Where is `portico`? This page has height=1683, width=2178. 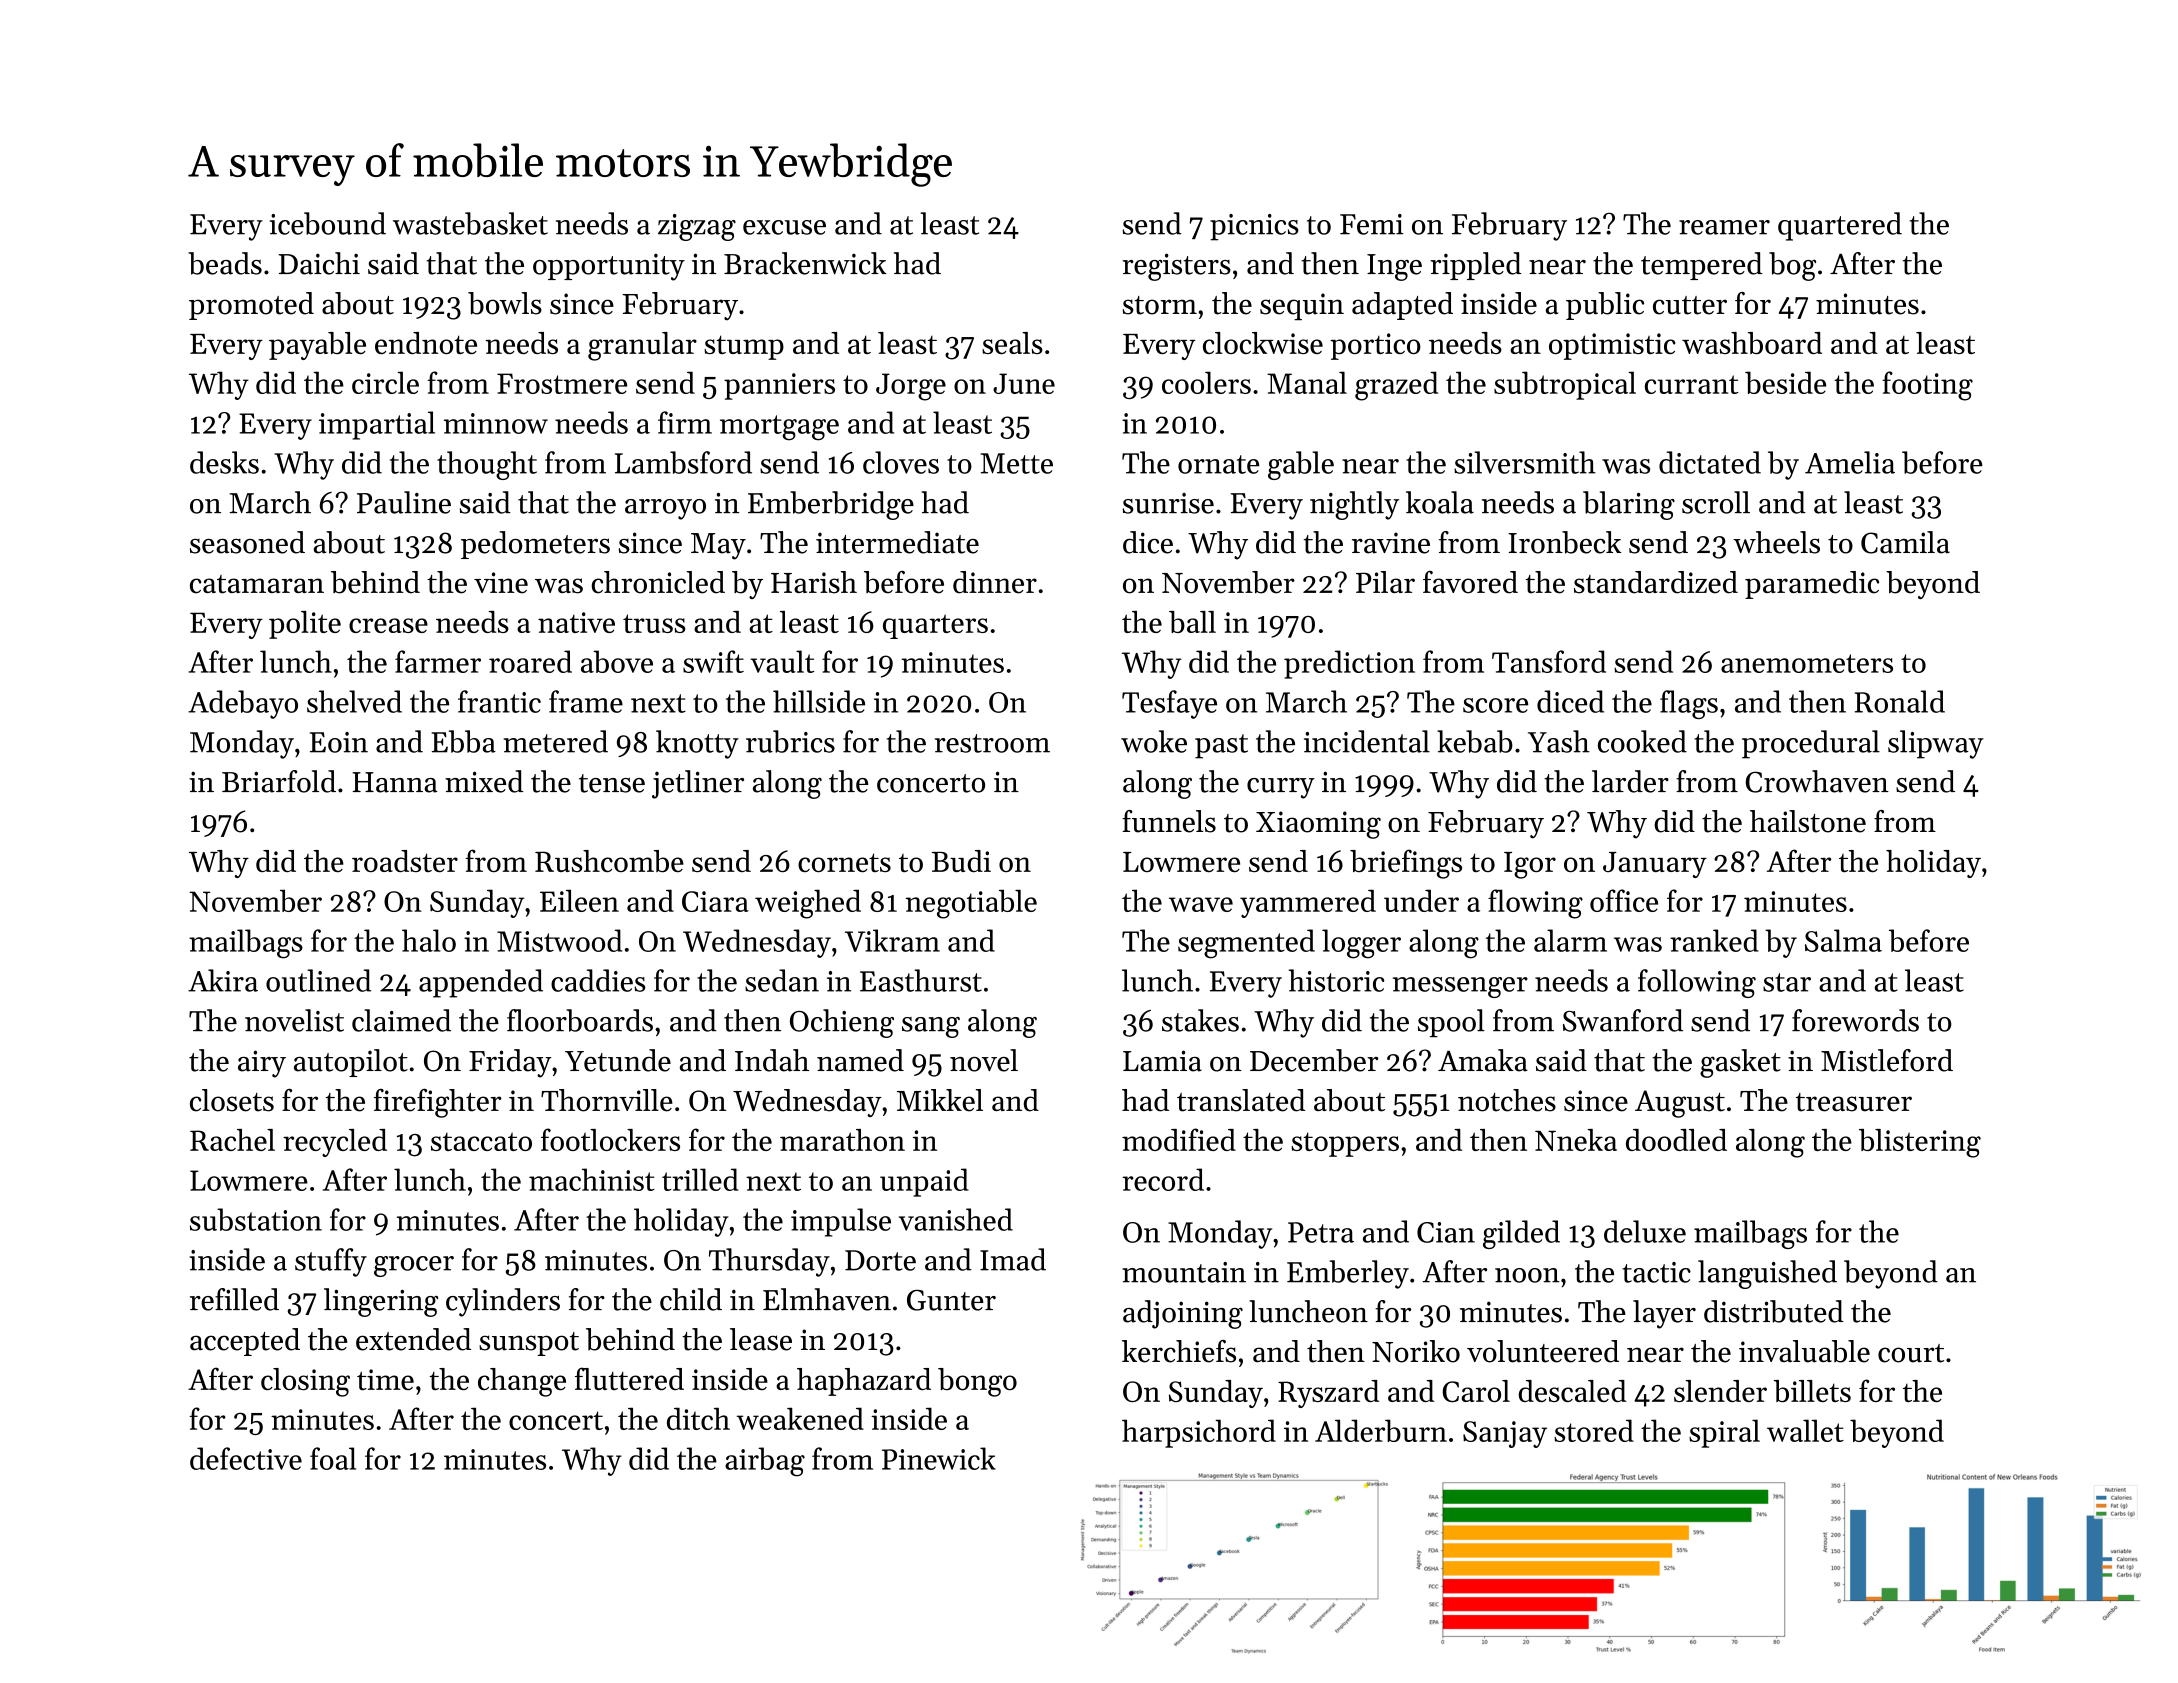 portico is located at coordinates (1375, 346).
